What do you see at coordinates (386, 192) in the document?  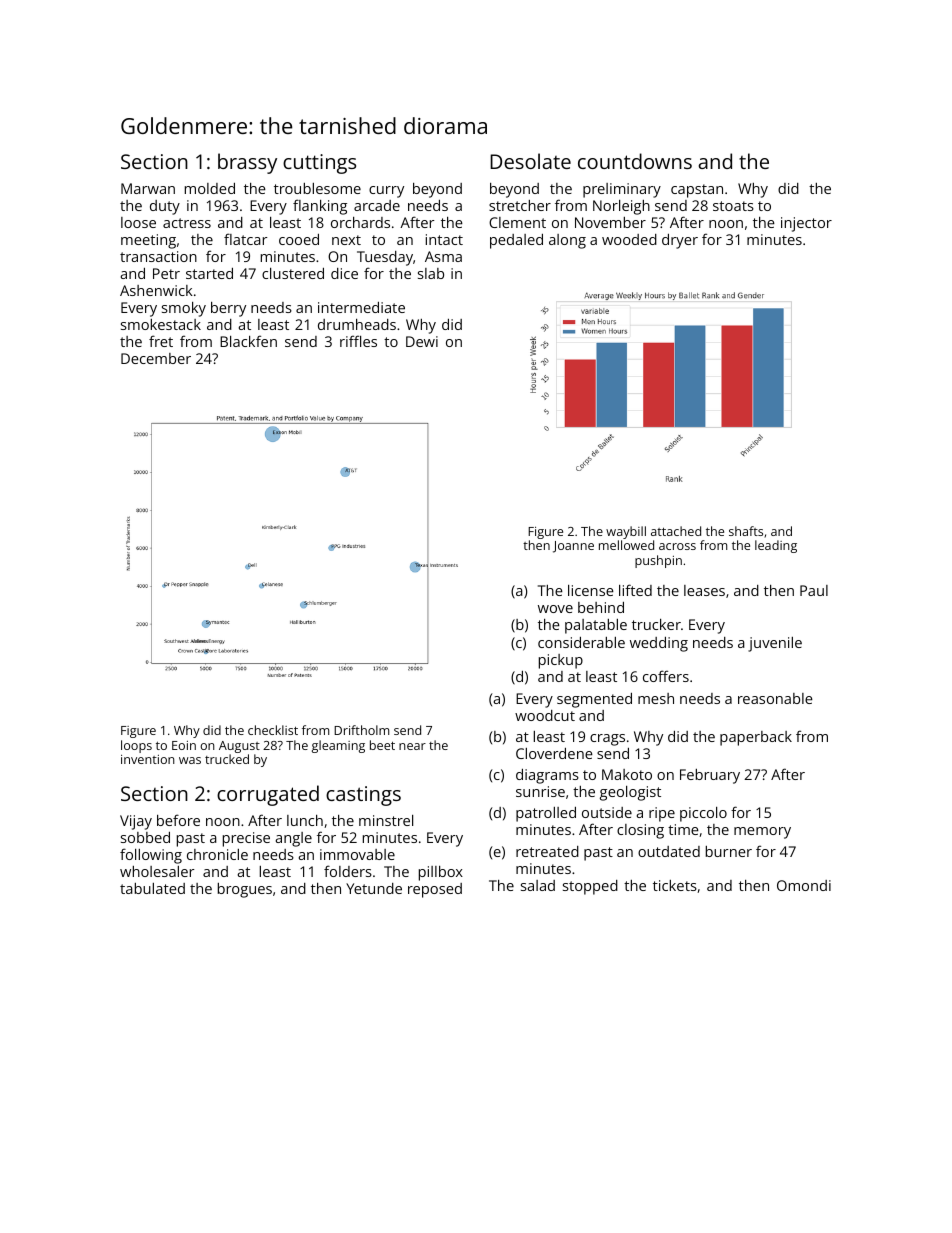 I see `curry` at bounding box center [386, 192].
